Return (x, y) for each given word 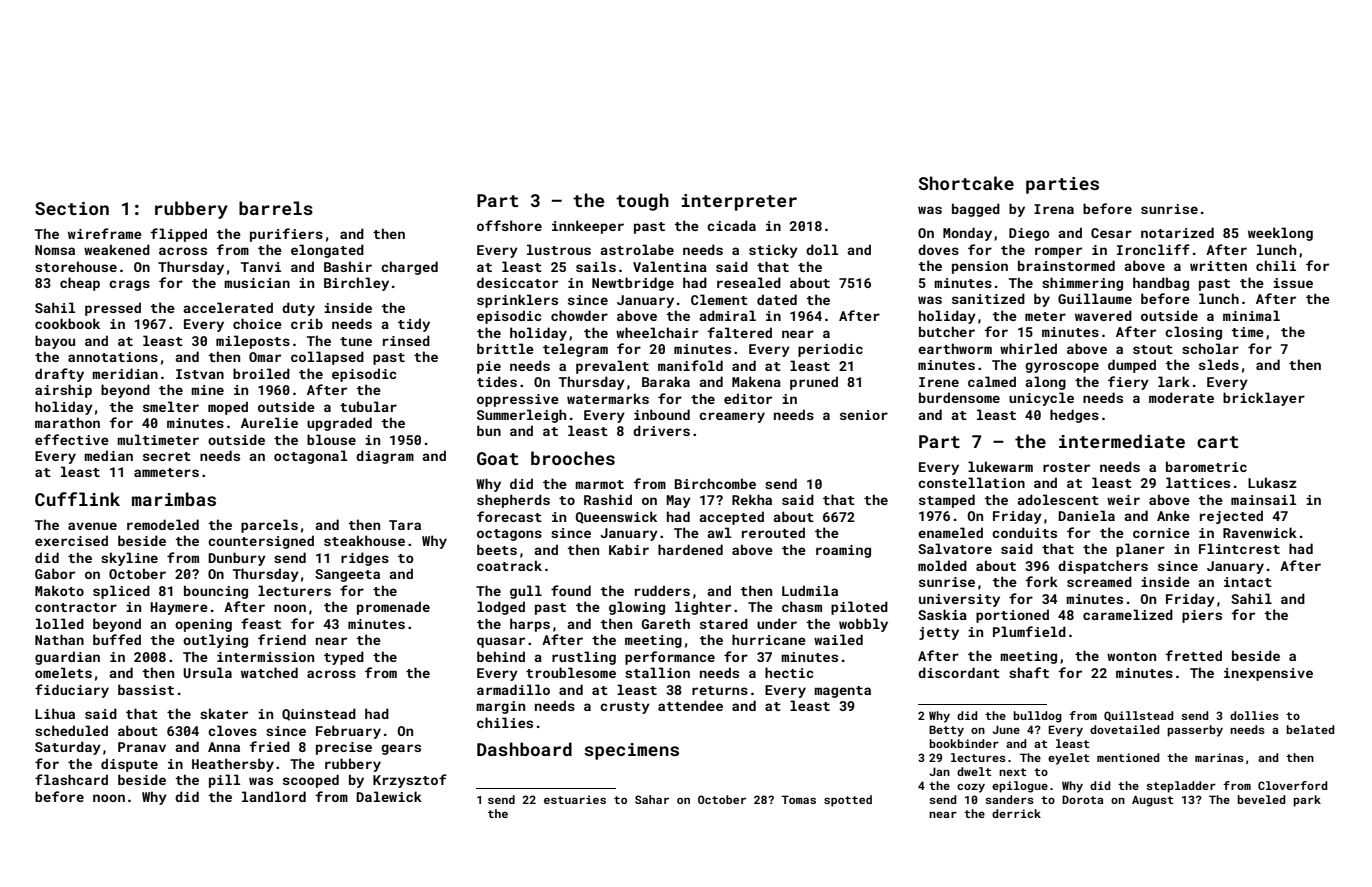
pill (224, 781)
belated (1310, 729)
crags (129, 285)
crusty (625, 708)
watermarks (608, 398)
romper (1058, 252)
